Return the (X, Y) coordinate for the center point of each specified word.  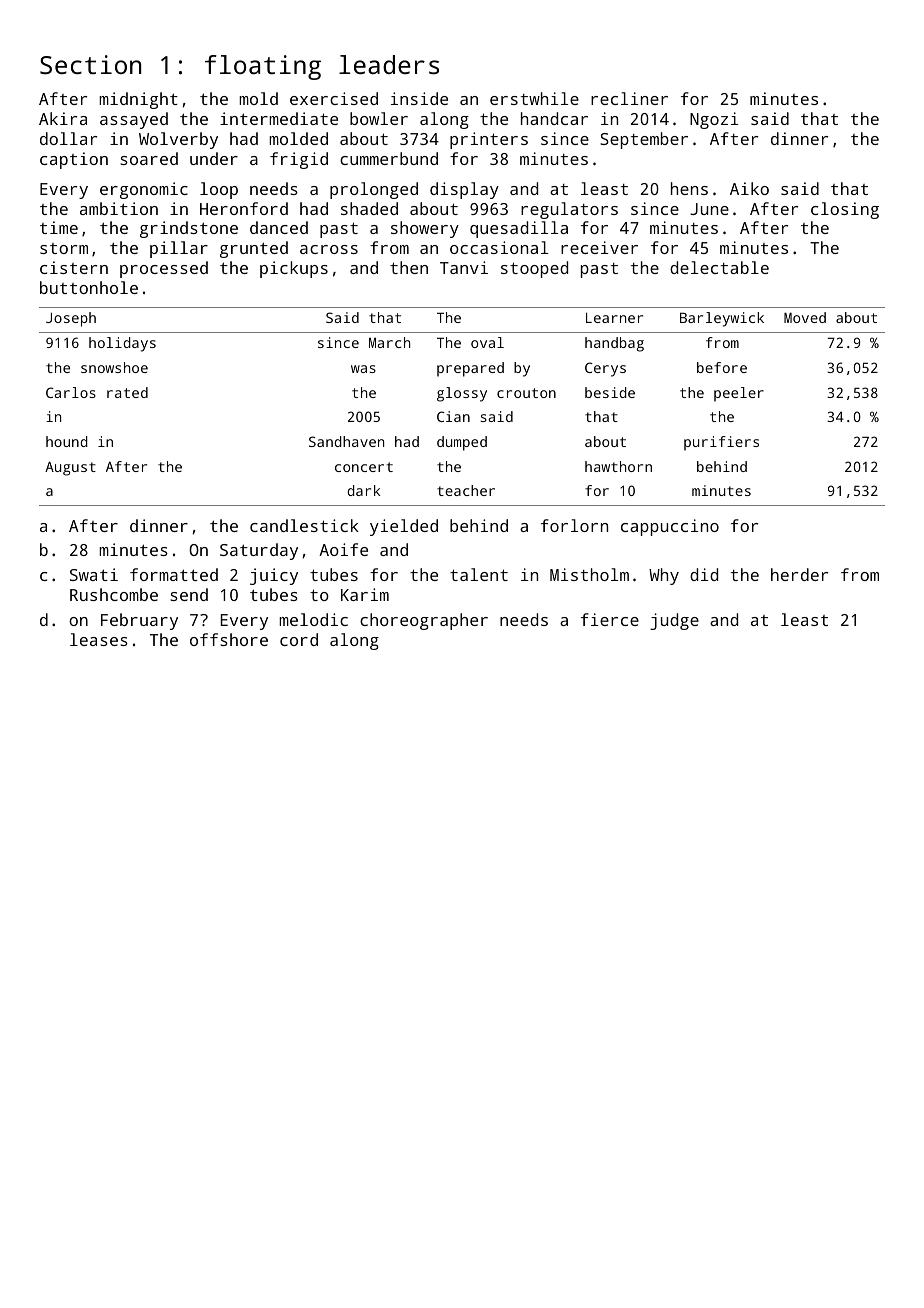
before (722, 367)
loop (219, 190)
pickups (294, 269)
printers (489, 140)
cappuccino (670, 527)
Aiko (749, 188)
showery (425, 229)
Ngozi (714, 120)
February (139, 621)
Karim (365, 594)
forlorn (574, 525)
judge (674, 621)
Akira (63, 118)
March (389, 342)
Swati (94, 574)
